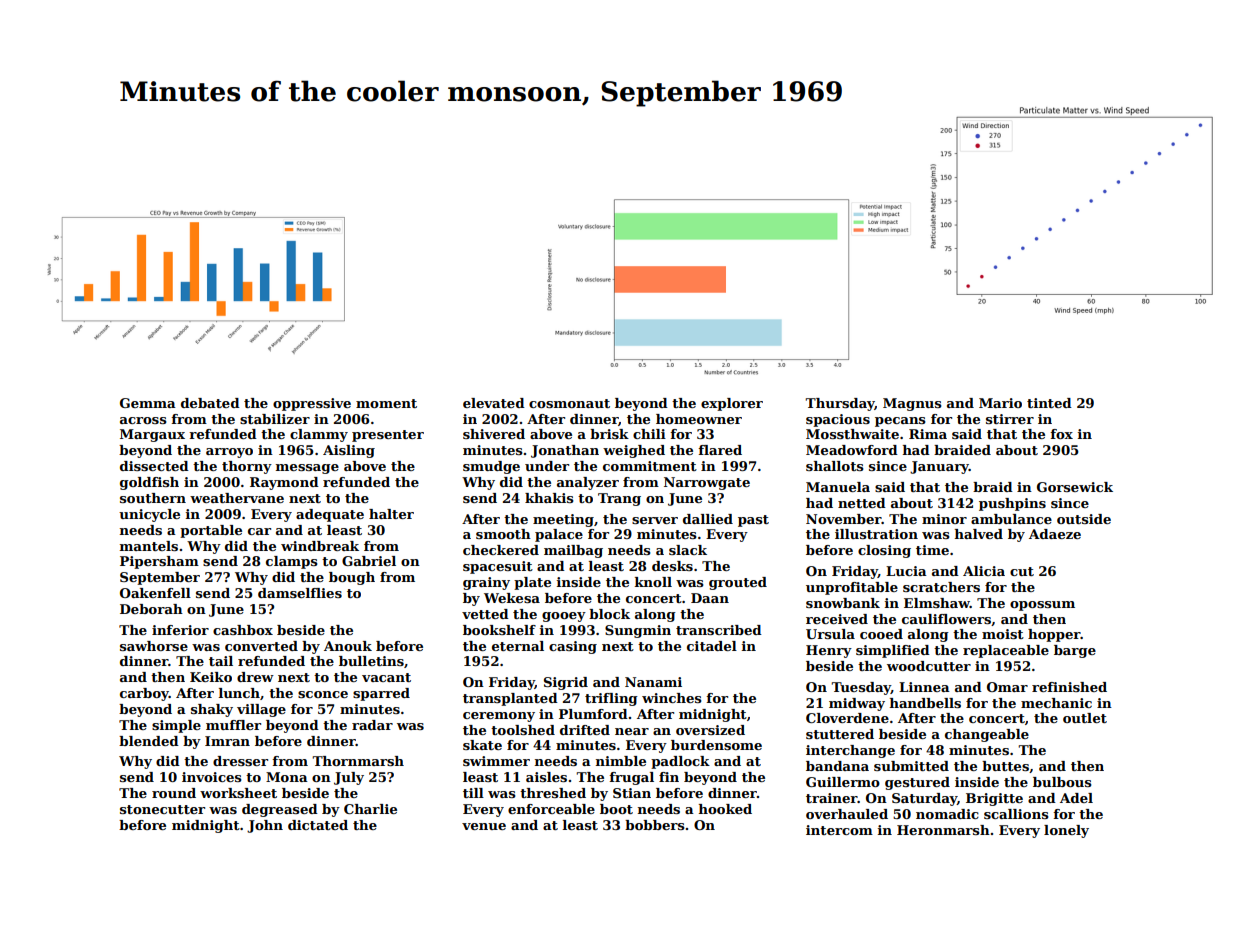 The height and width of the screenshot is (952, 1233). What do you see at coordinates (1061, 434) in the screenshot?
I see `fox` at bounding box center [1061, 434].
